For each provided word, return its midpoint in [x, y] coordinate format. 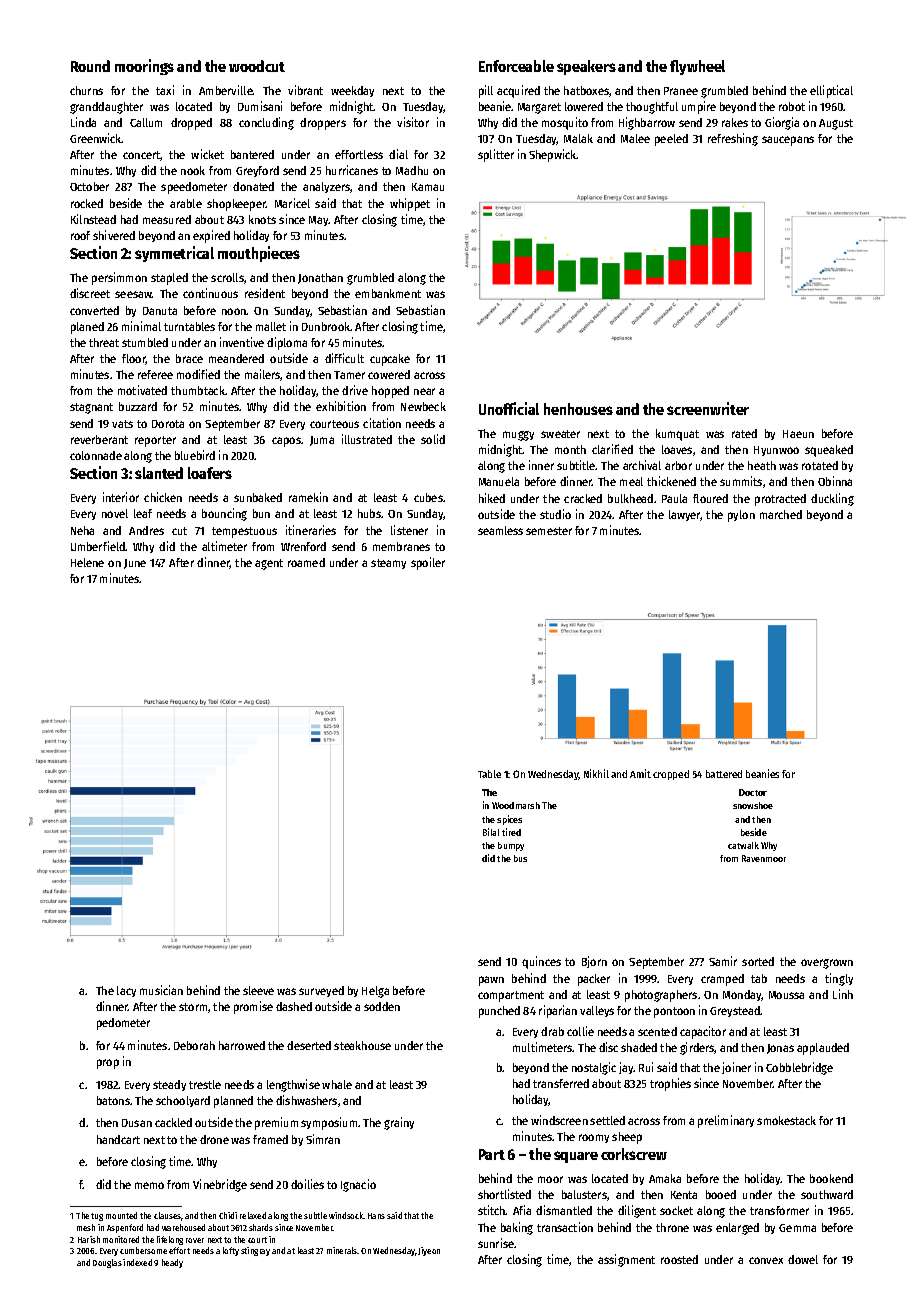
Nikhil [596, 773]
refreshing [733, 139]
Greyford [257, 171]
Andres [146, 530]
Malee [635, 138]
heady [172, 1263]
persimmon [119, 278]
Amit [640, 773]
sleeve [258, 990]
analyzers [327, 187]
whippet [410, 204]
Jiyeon [429, 1251]
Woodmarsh [516, 805]
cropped [671, 775]
